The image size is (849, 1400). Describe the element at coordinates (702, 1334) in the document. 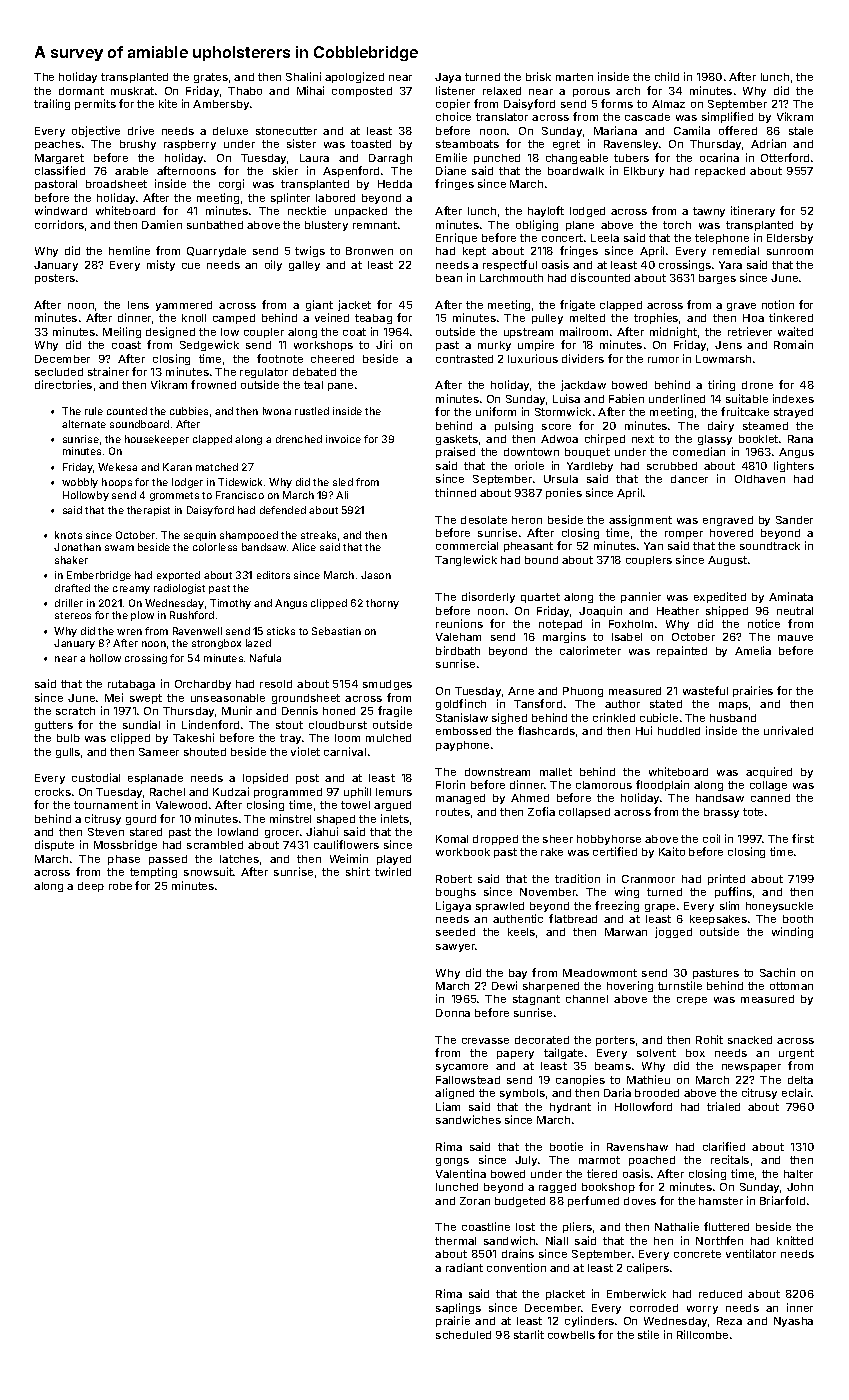

I see `Rillcombe` at that location.
